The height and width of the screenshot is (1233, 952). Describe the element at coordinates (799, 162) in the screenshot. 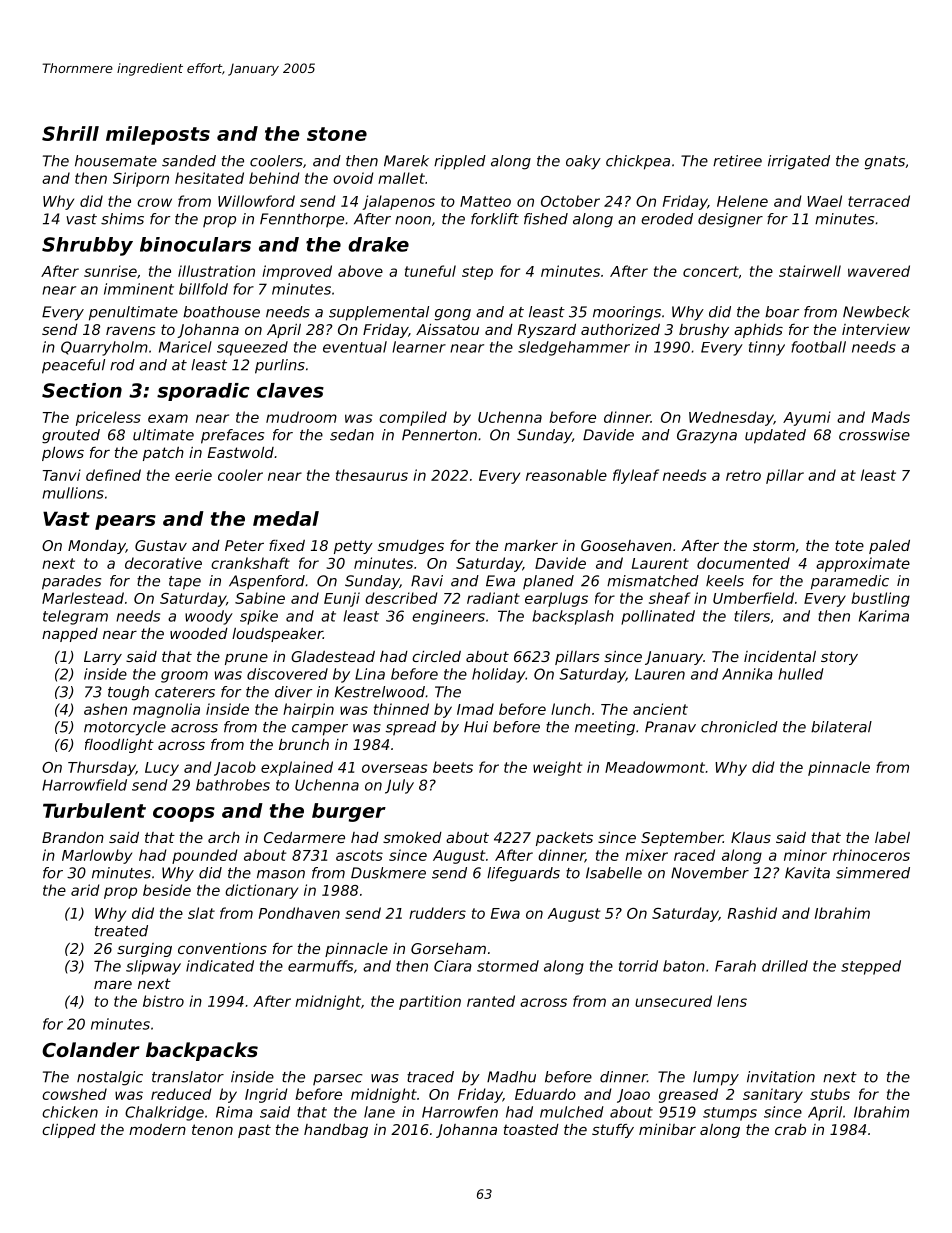

I see `irrigated` at that location.
